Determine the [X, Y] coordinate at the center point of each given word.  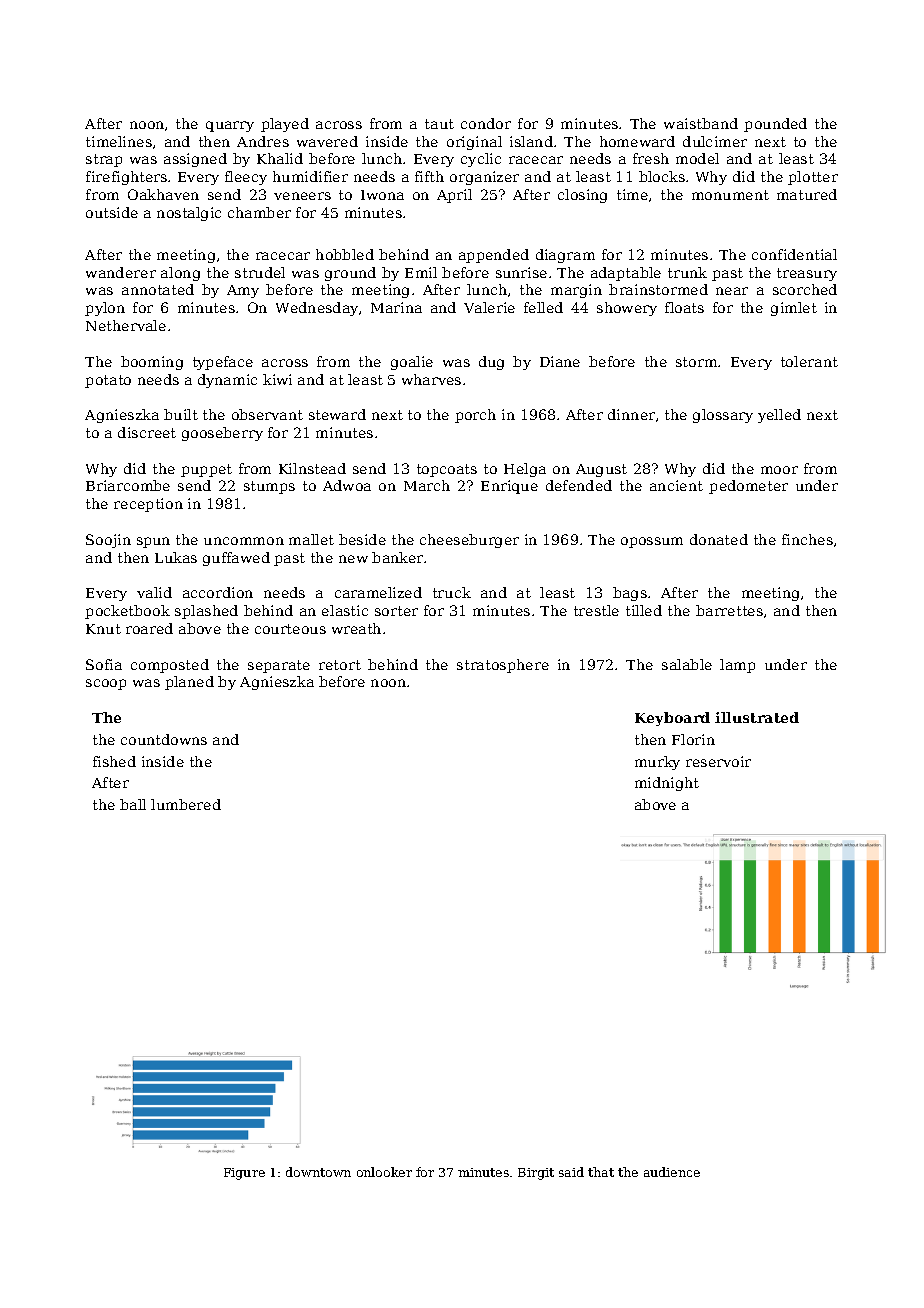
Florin [693, 739]
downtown [318, 1172]
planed [189, 683]
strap [104, 160]
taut [439, 124]
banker [398, 557]
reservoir [718, 761]
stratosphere [503, 666]
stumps [269, 487]
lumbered [186, 804]
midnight [667, 784]
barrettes [729, 610]
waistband [701, 123]
